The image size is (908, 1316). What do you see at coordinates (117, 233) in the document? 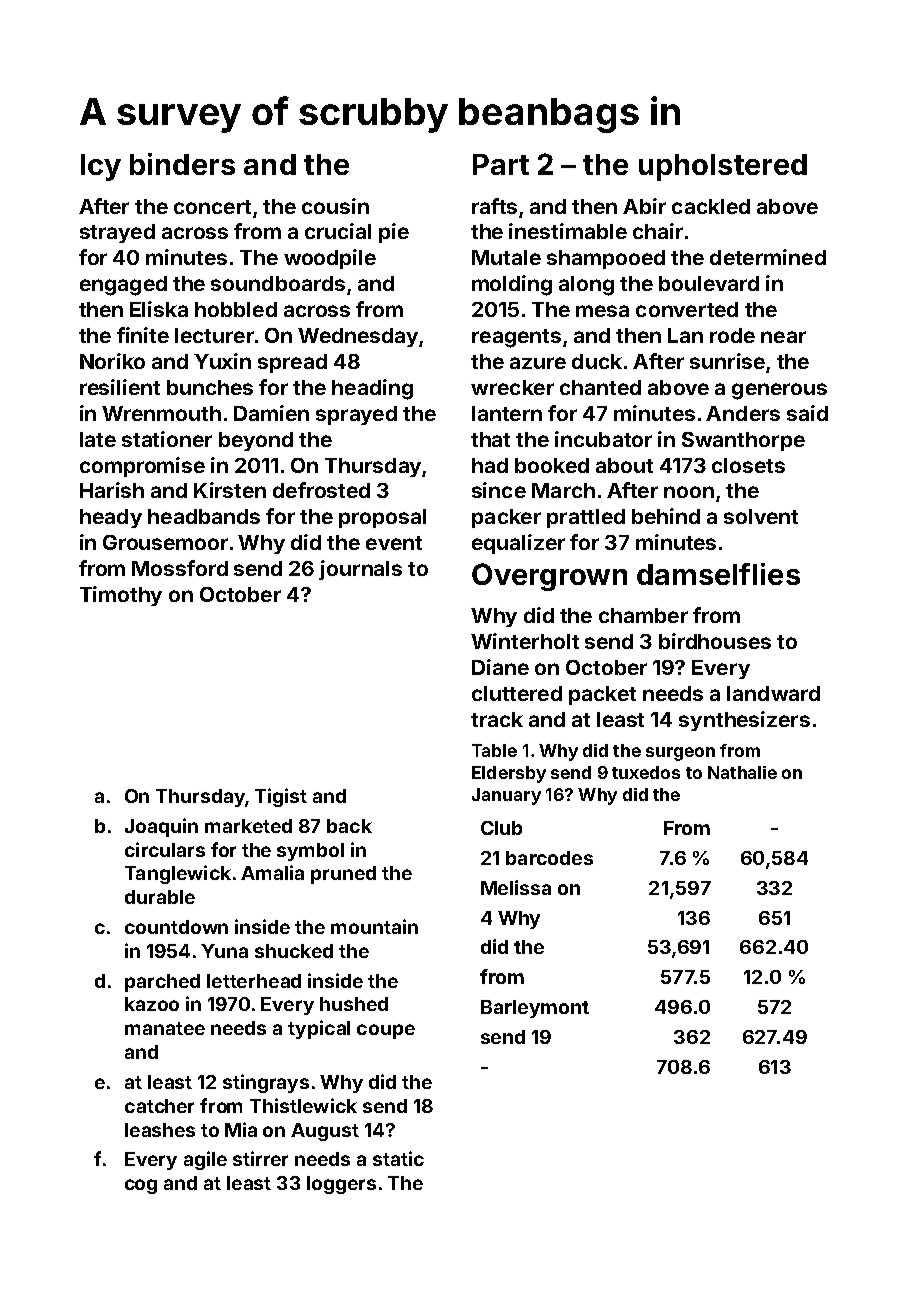
I see `strayed` at bounding box center [117, 233].
